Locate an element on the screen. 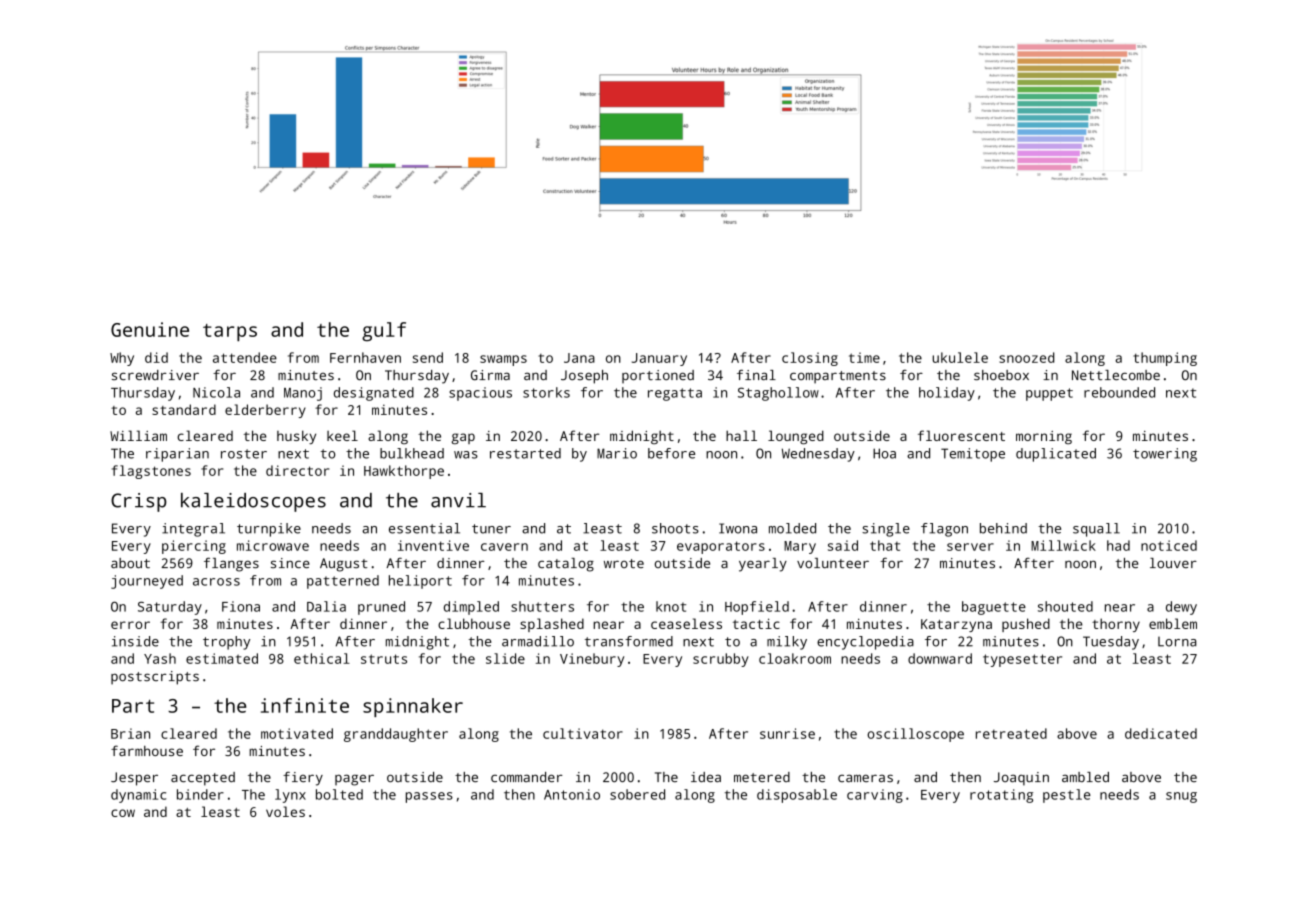 The height and width of the screenshot is (924, 1308). milky is located at coordinates (787, 643).
